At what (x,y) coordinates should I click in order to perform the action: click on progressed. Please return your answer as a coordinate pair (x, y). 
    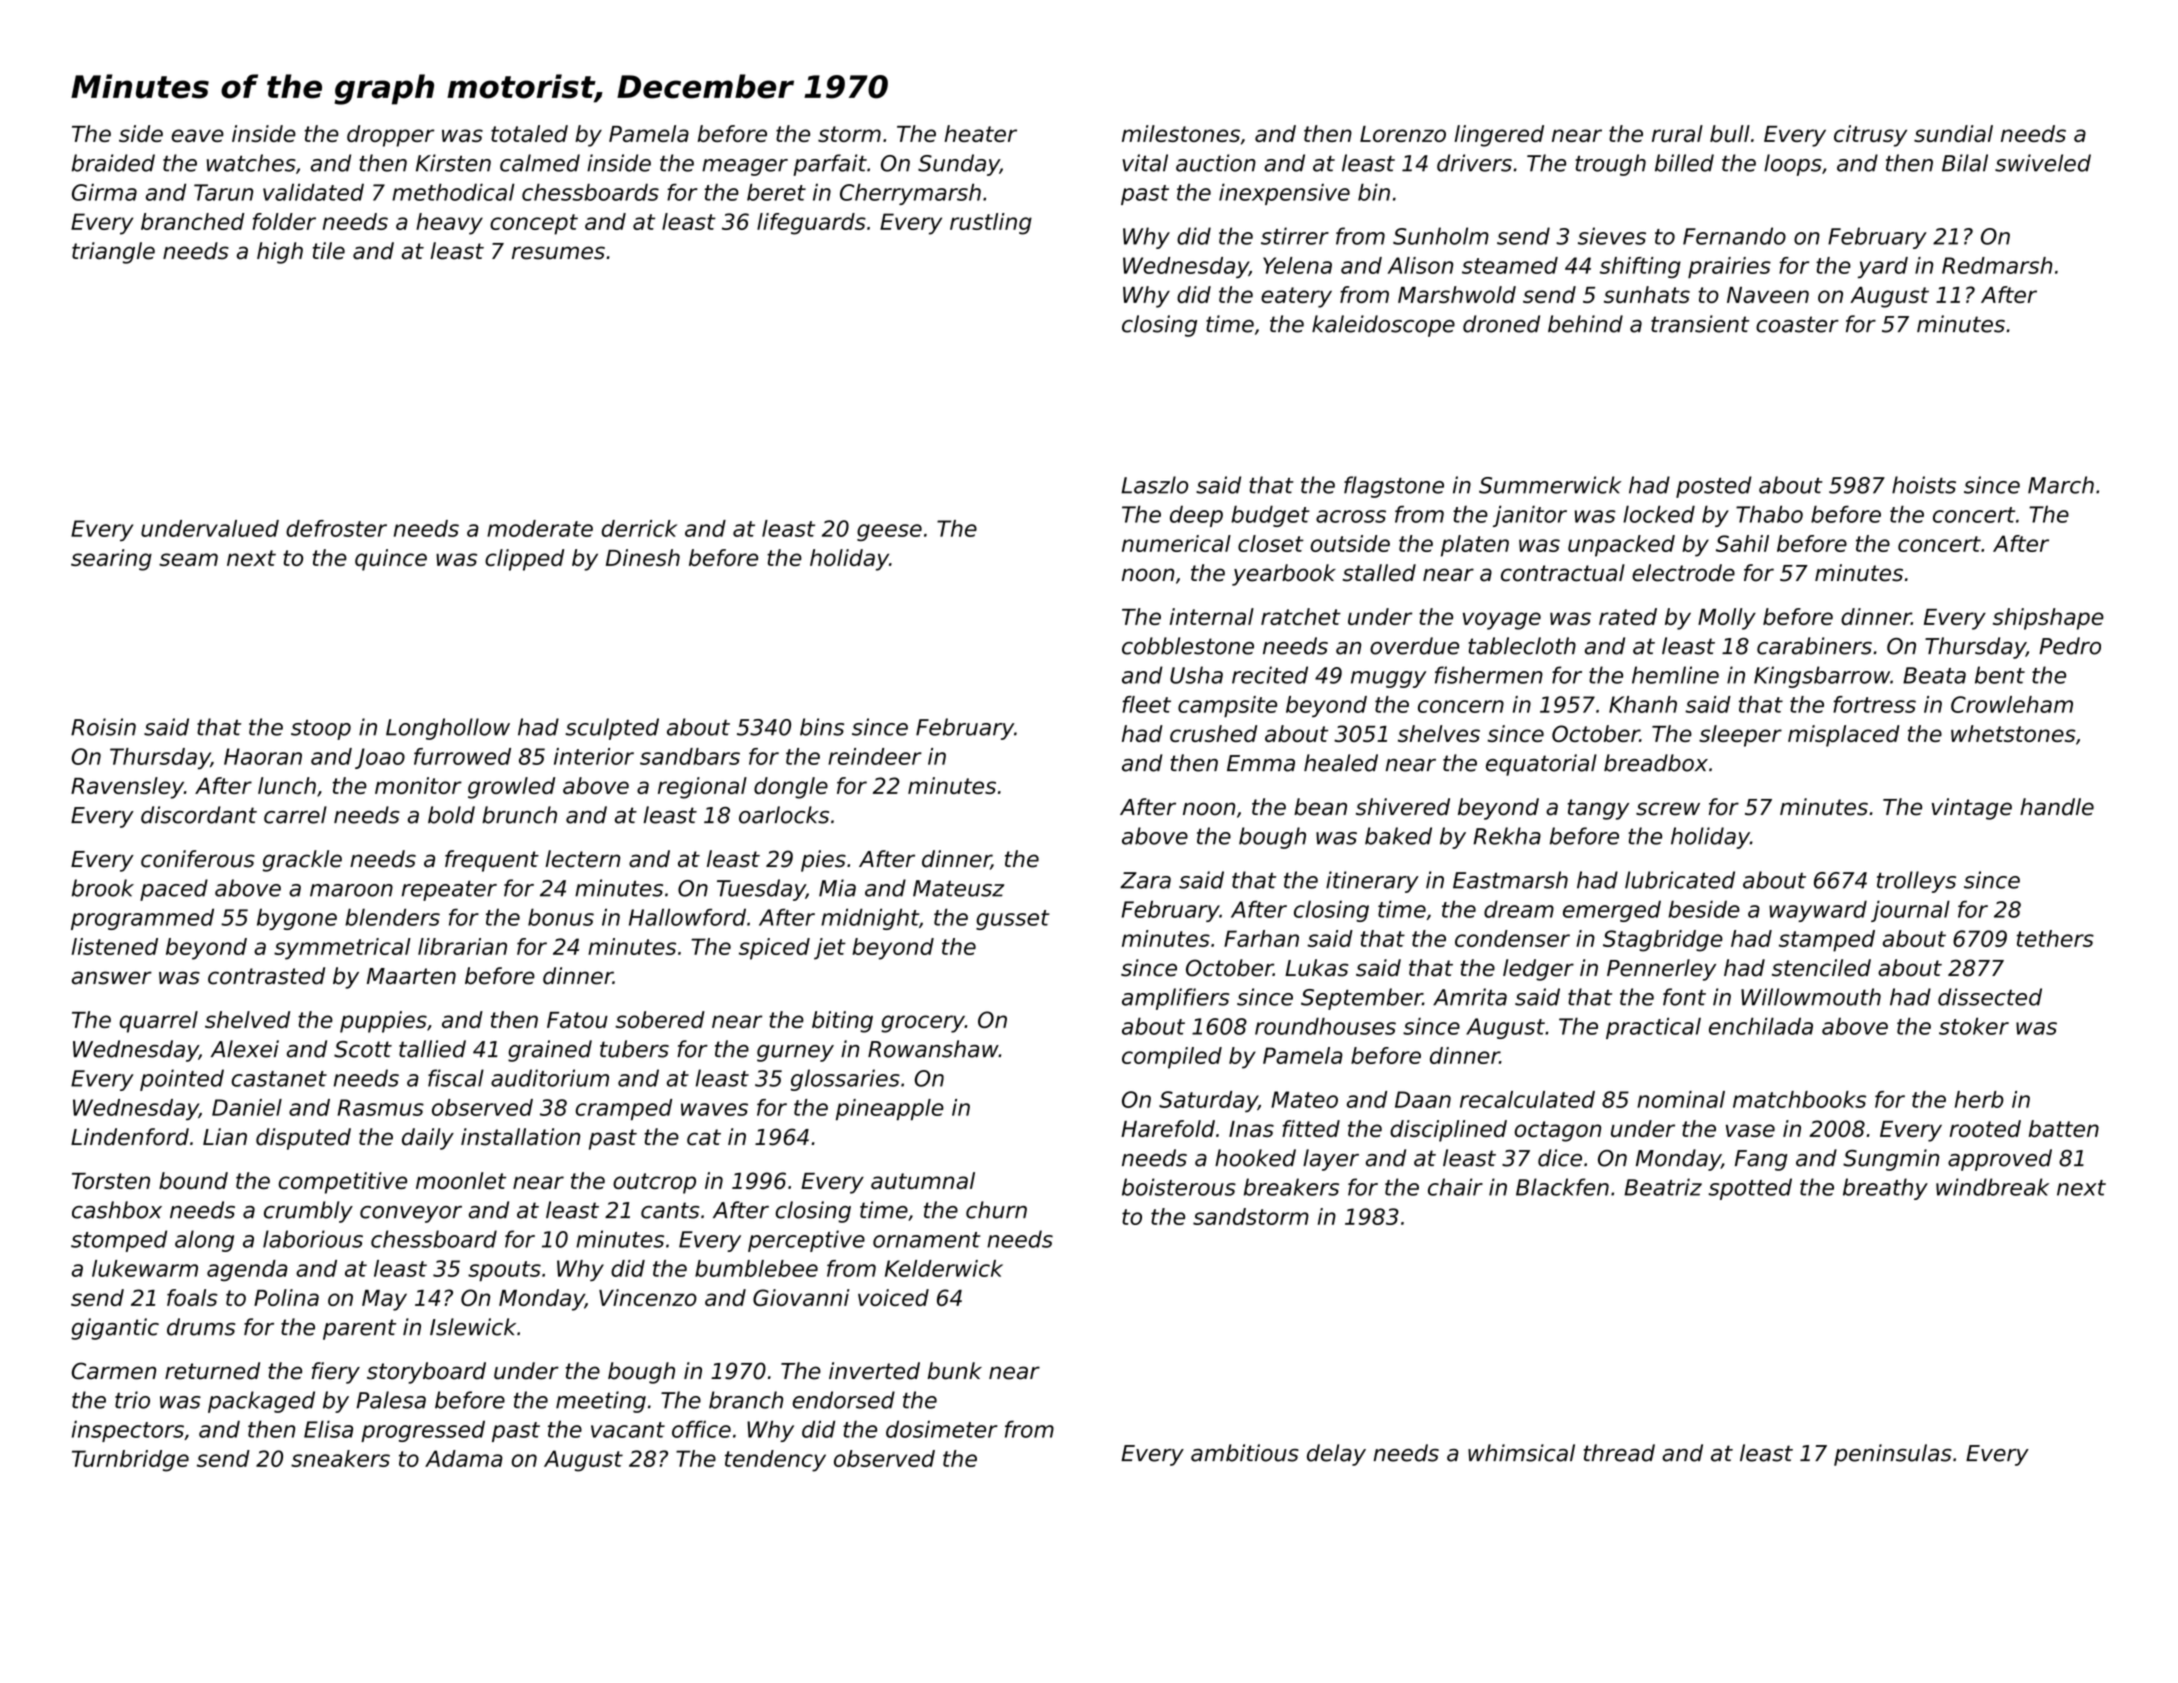
    Looking at the image, I should click on (423, 1431).
